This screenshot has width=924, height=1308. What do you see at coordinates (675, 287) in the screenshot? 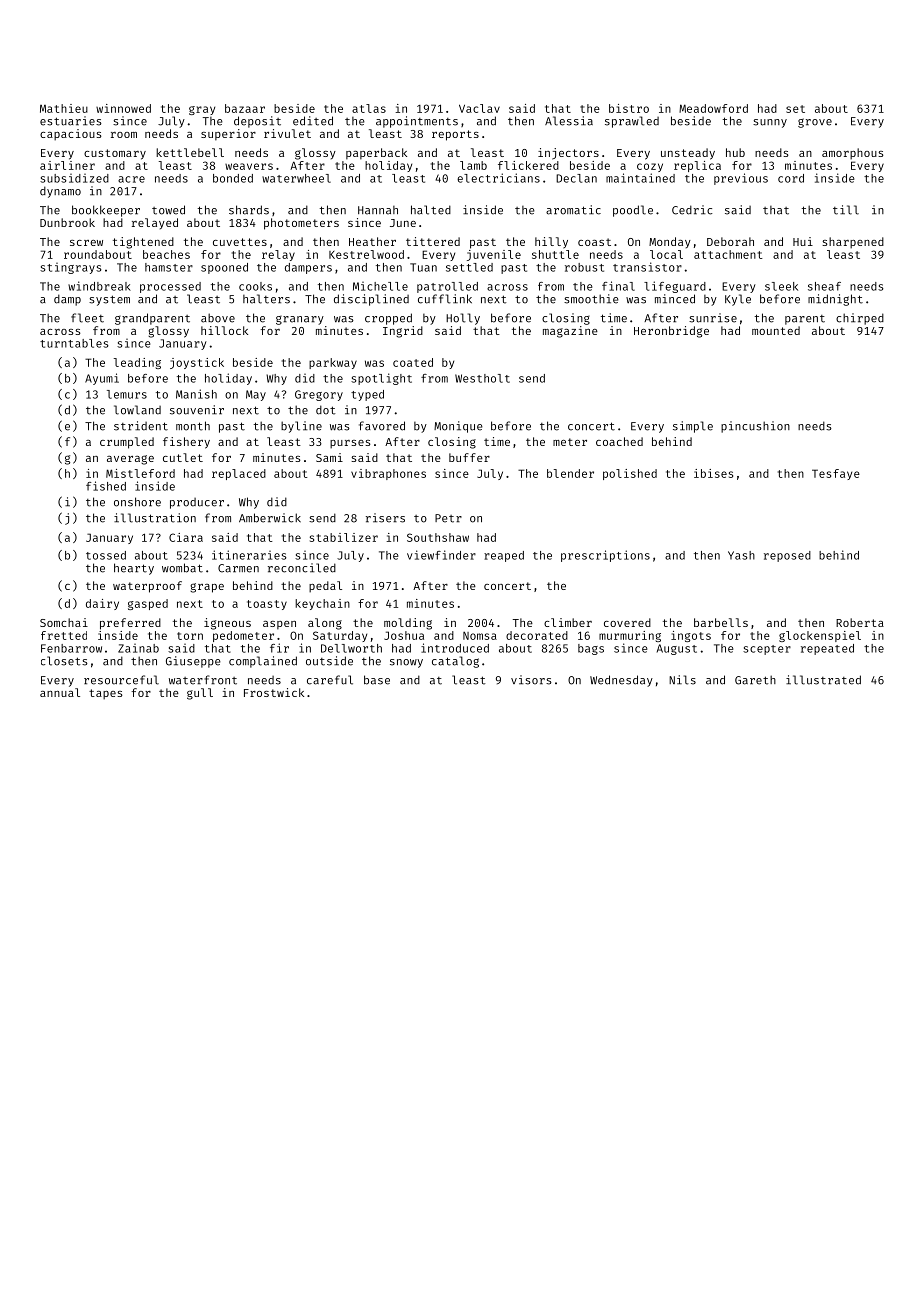
I see `lifeguard` at bounding box center [675, 287].
